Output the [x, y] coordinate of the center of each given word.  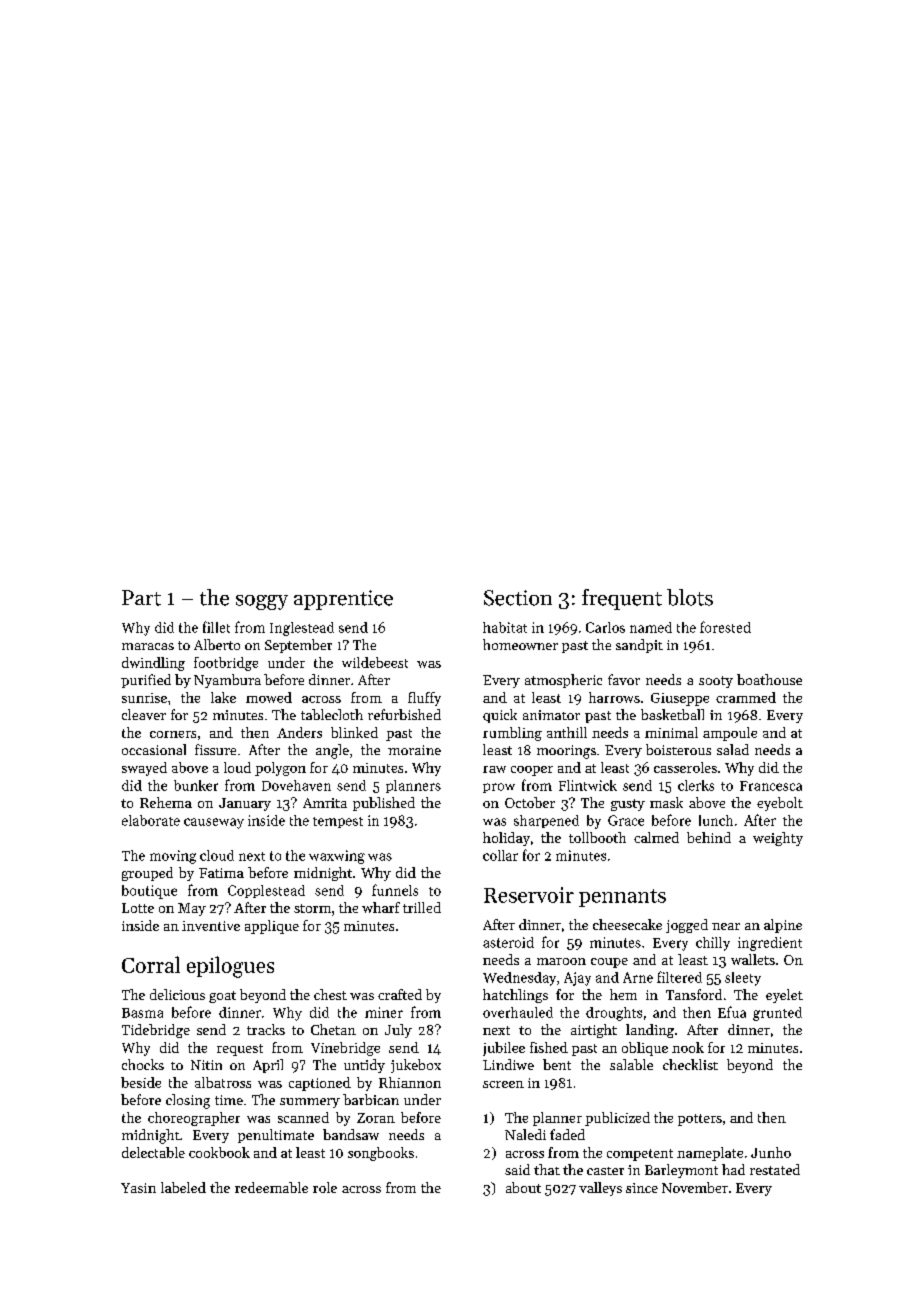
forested [725, 627]
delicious [177, 994]
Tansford [694, 994]
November [695, 1187]
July [398, 1031]
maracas [148, 646]
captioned [320, 1084]
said [517, 1169]
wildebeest [375, 662]
